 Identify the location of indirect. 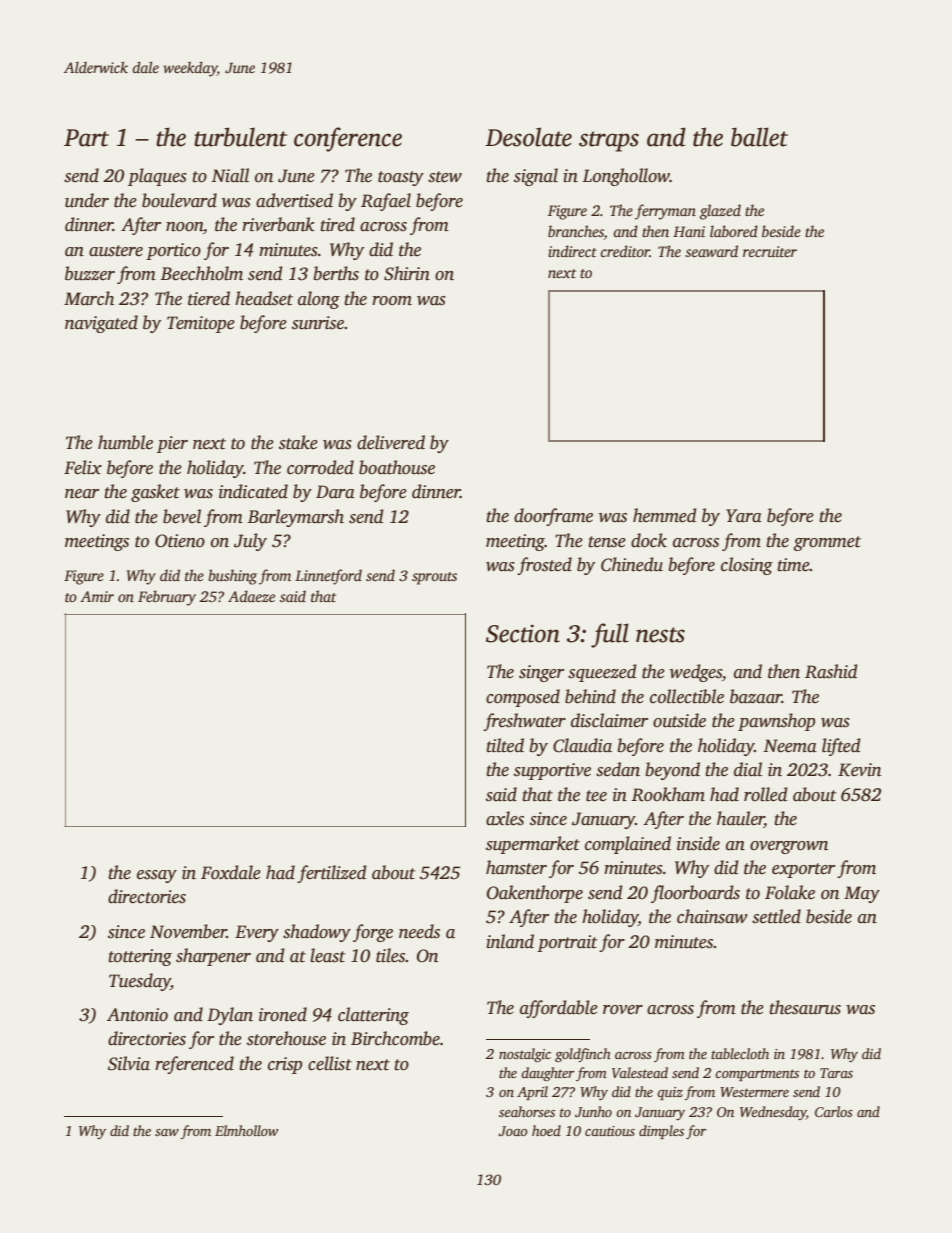
(572, 251).
